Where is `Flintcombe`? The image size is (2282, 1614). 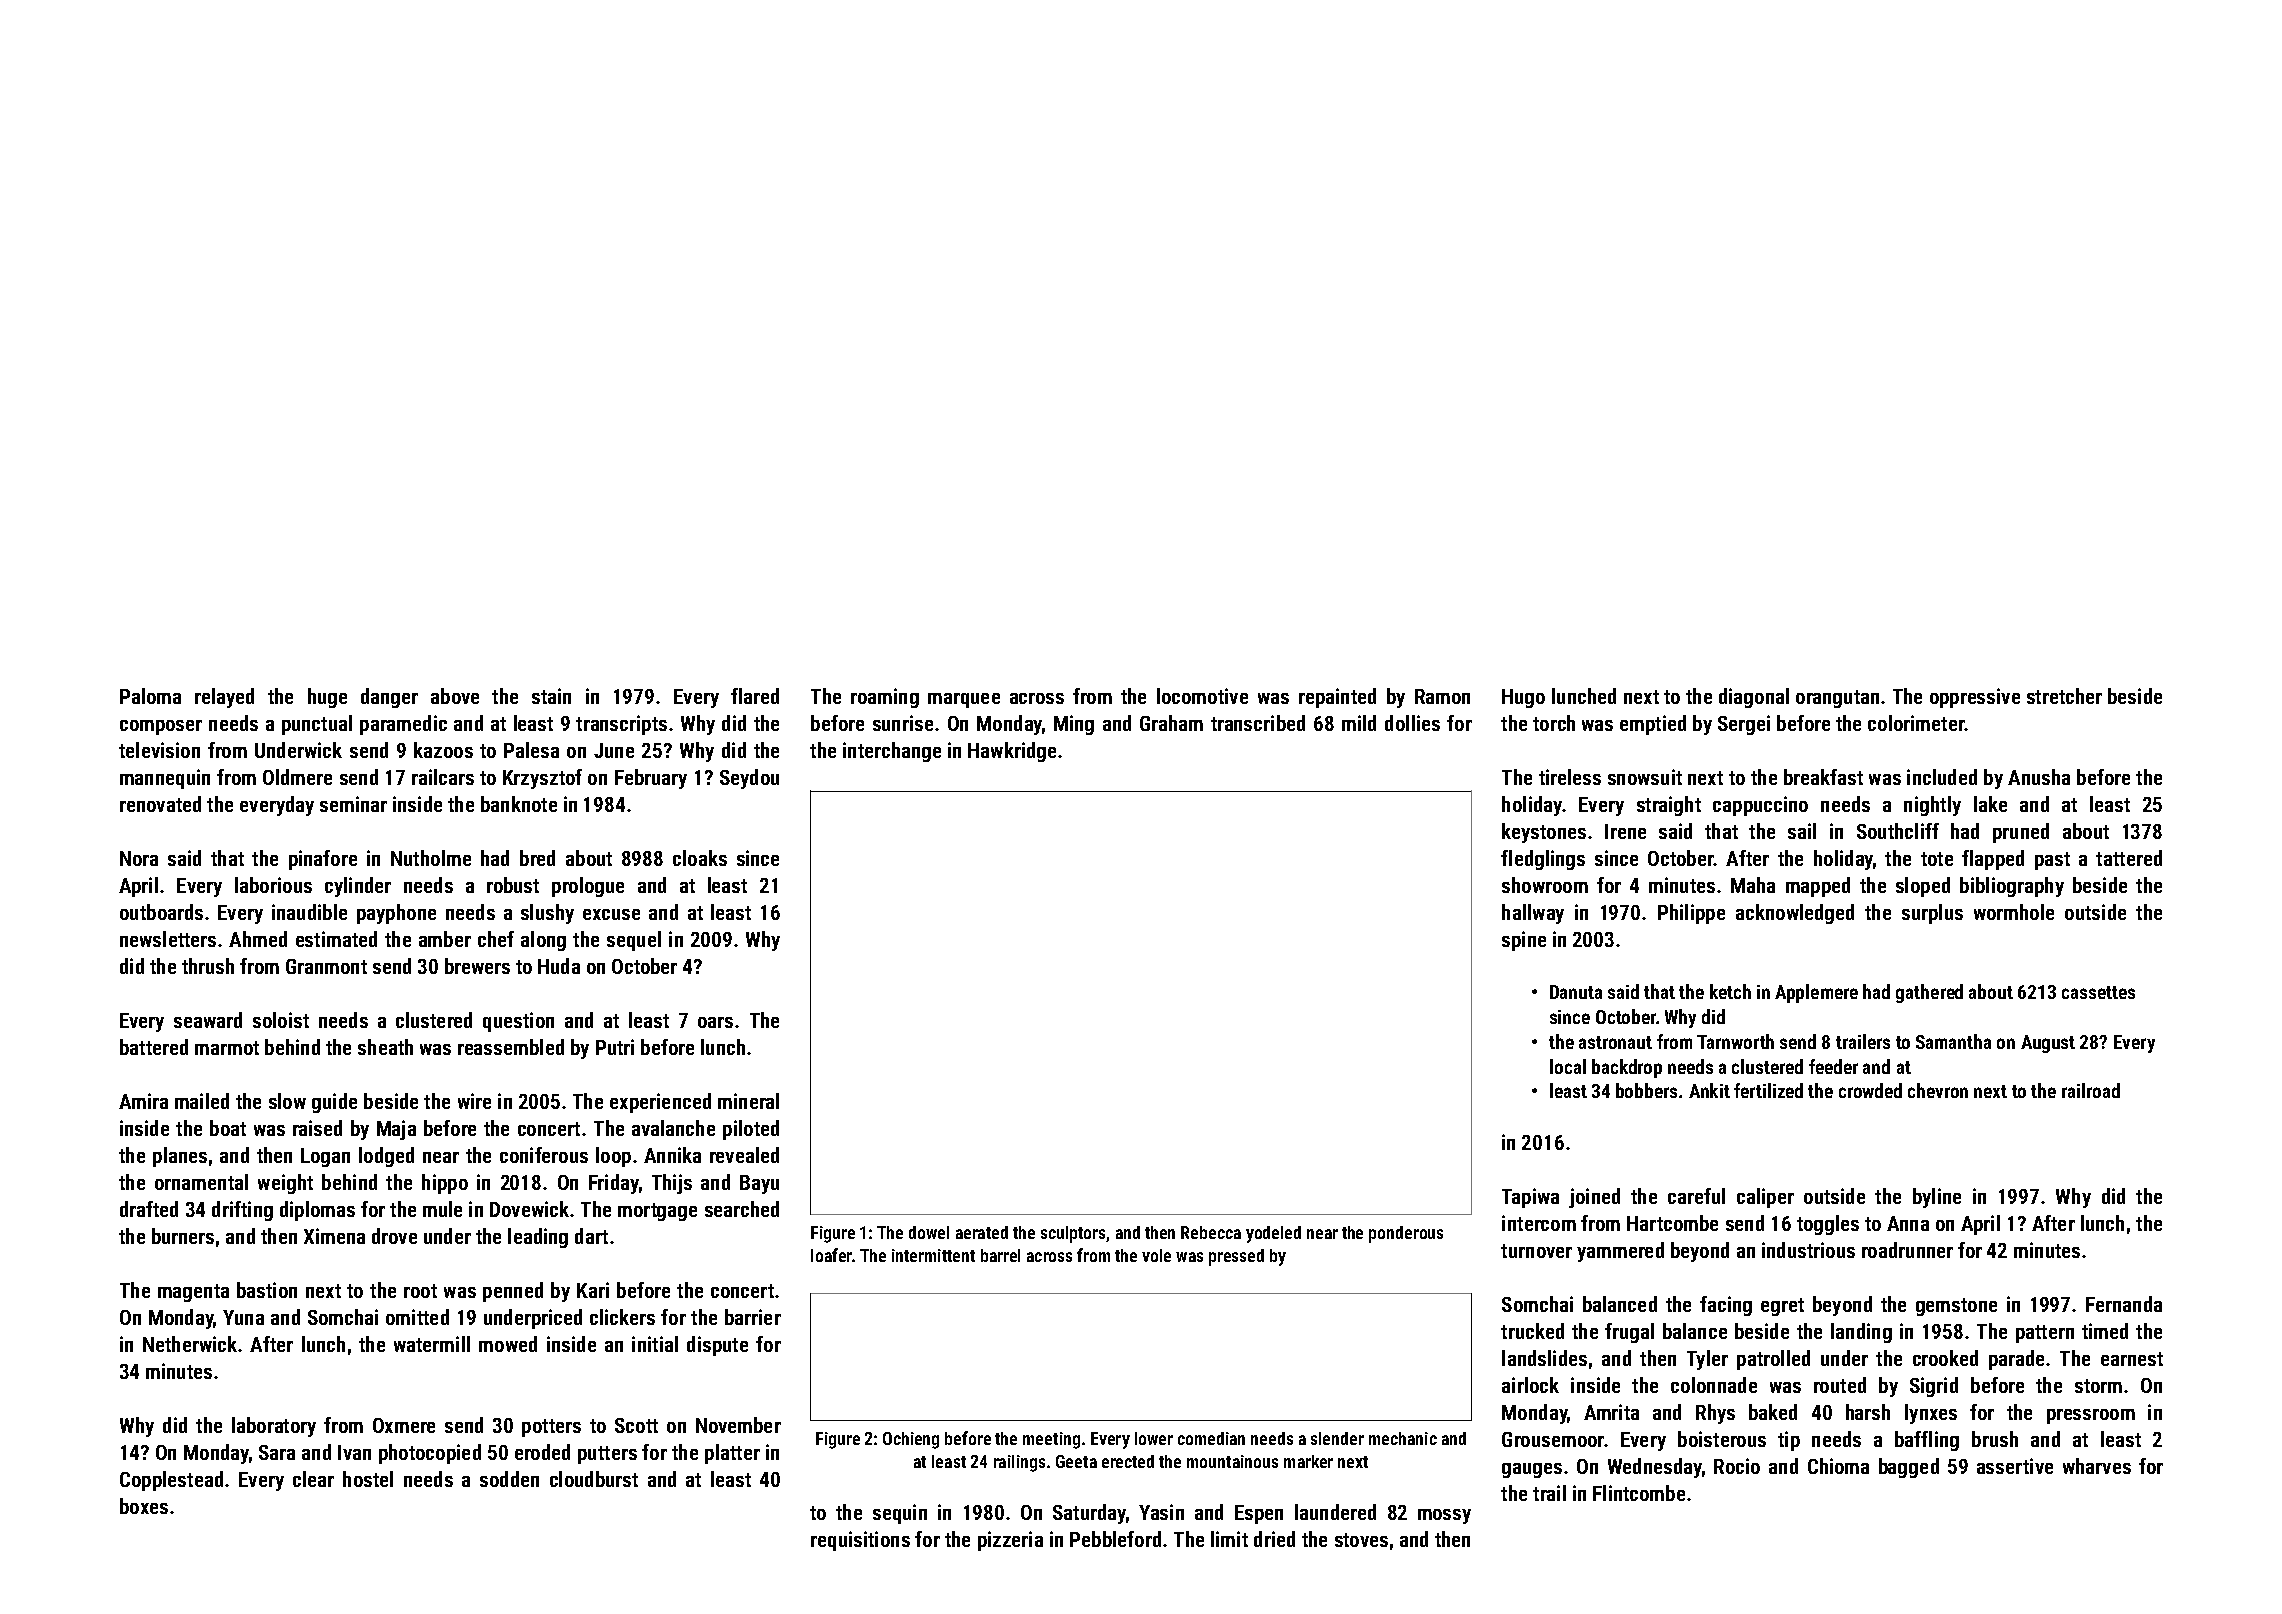
Flintcombe is located at coordinates (1639, 1493).
